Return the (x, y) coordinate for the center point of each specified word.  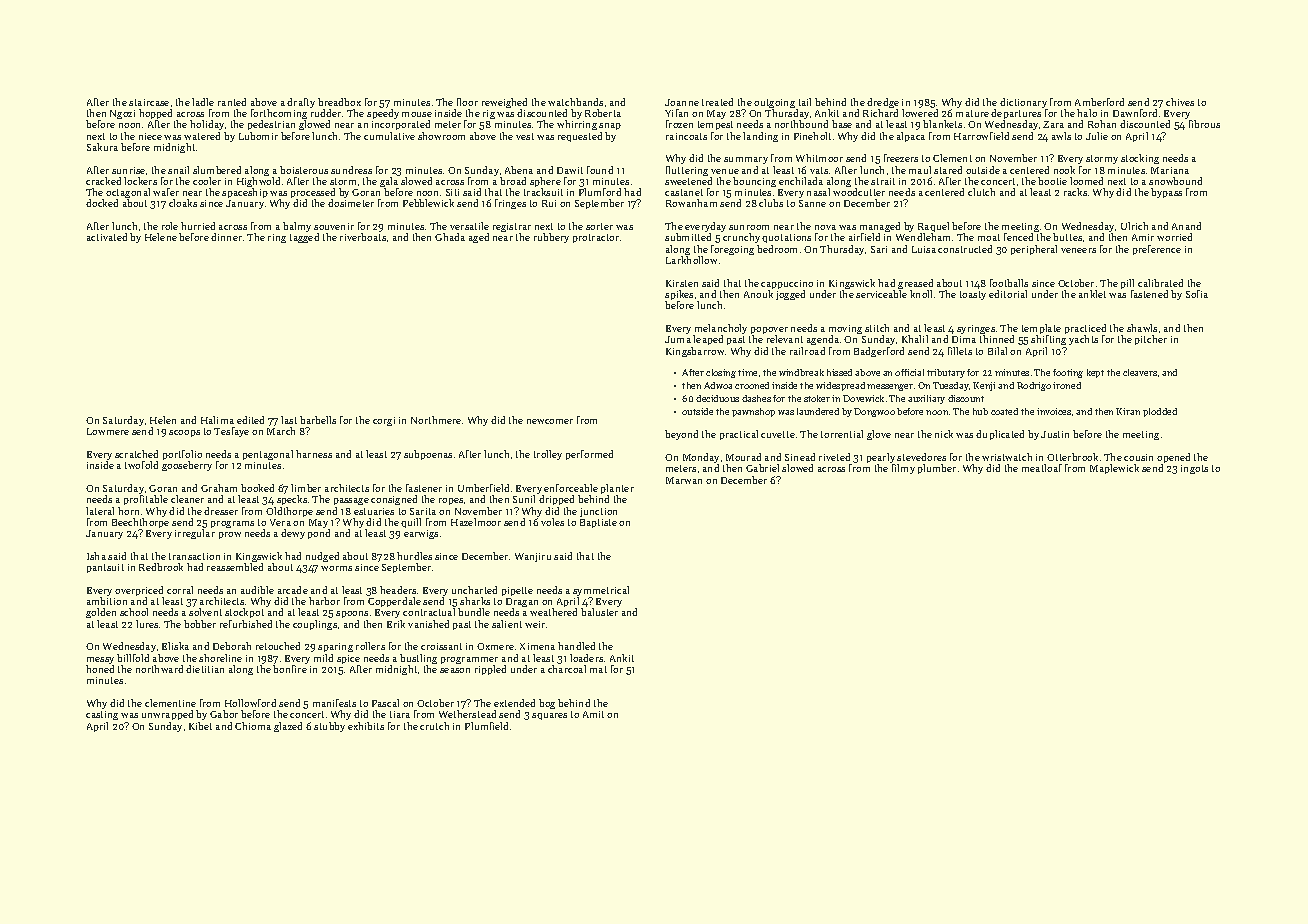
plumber (937, 469)
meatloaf (1042, 468)
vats (819, 170)
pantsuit (105, 568)
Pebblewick (428, 203)
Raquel (933, 227)
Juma (678, 339)
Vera (280, 522)
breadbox (339, 102)
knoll (921, 294)
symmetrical (601, 591)
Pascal (385, 703)
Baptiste (598, 523)
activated (107, 237)
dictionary (1023, 103)
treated (717, 102)
